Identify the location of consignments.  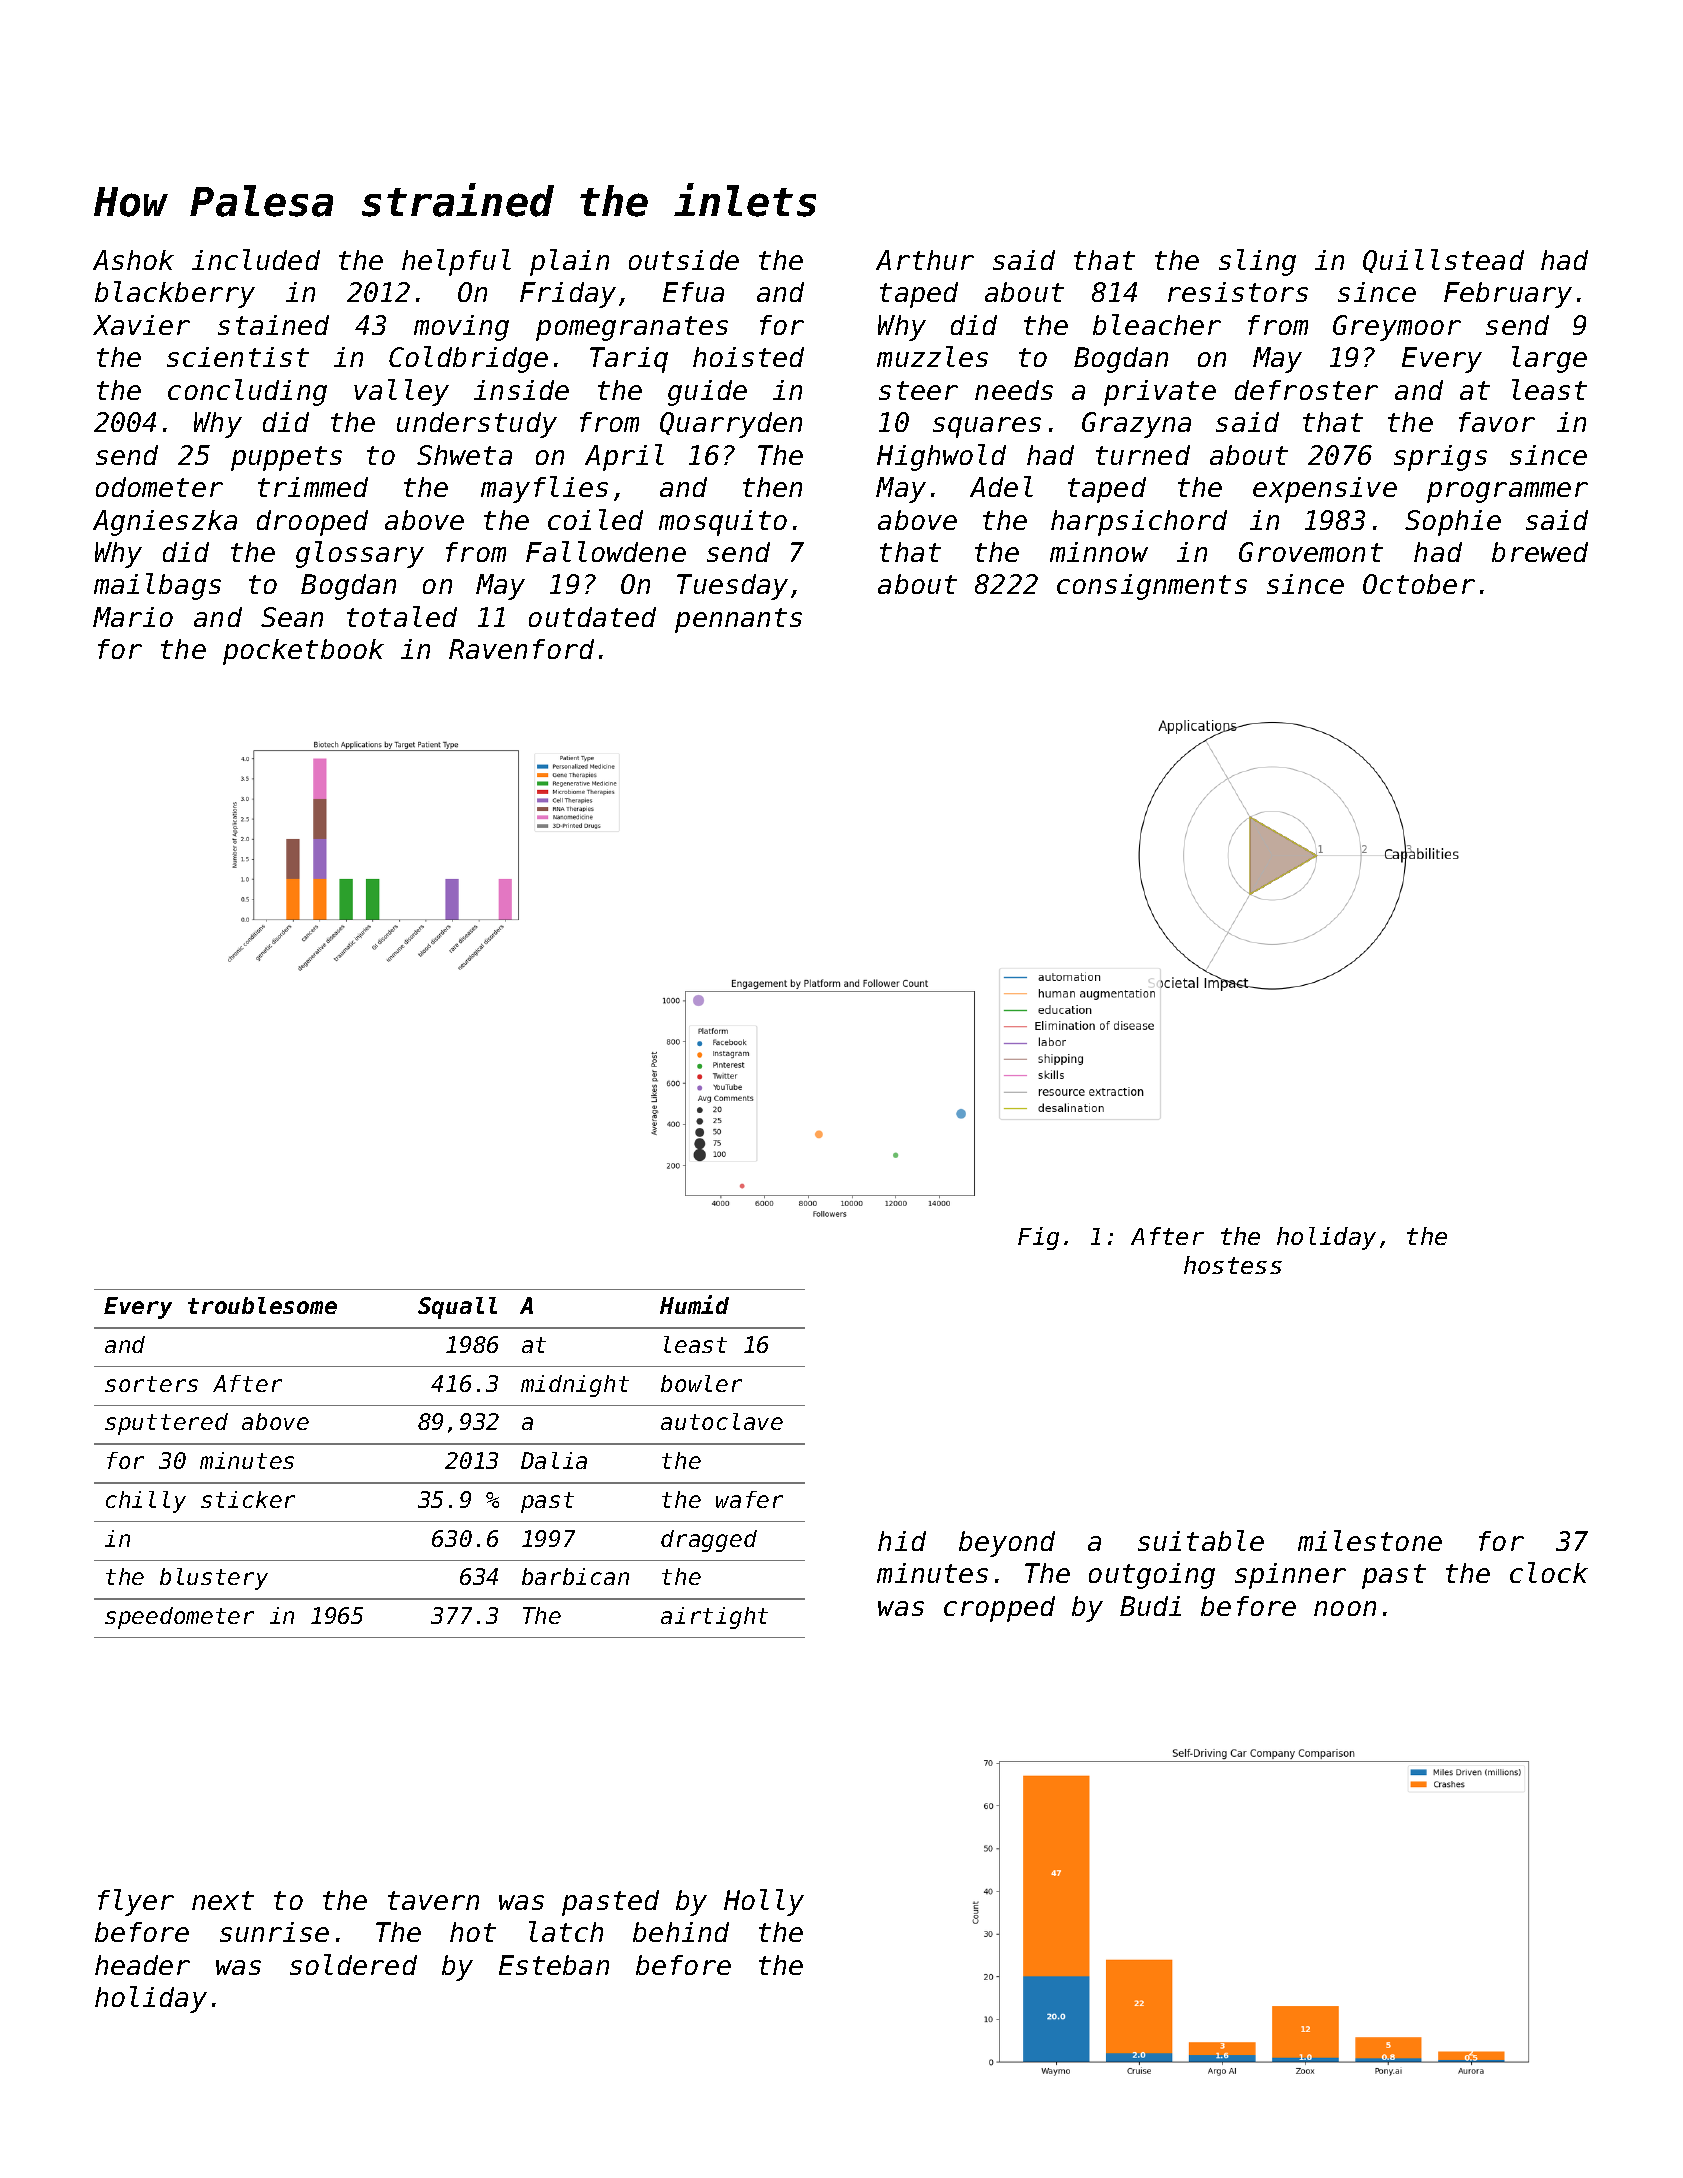
(1152, 587).
